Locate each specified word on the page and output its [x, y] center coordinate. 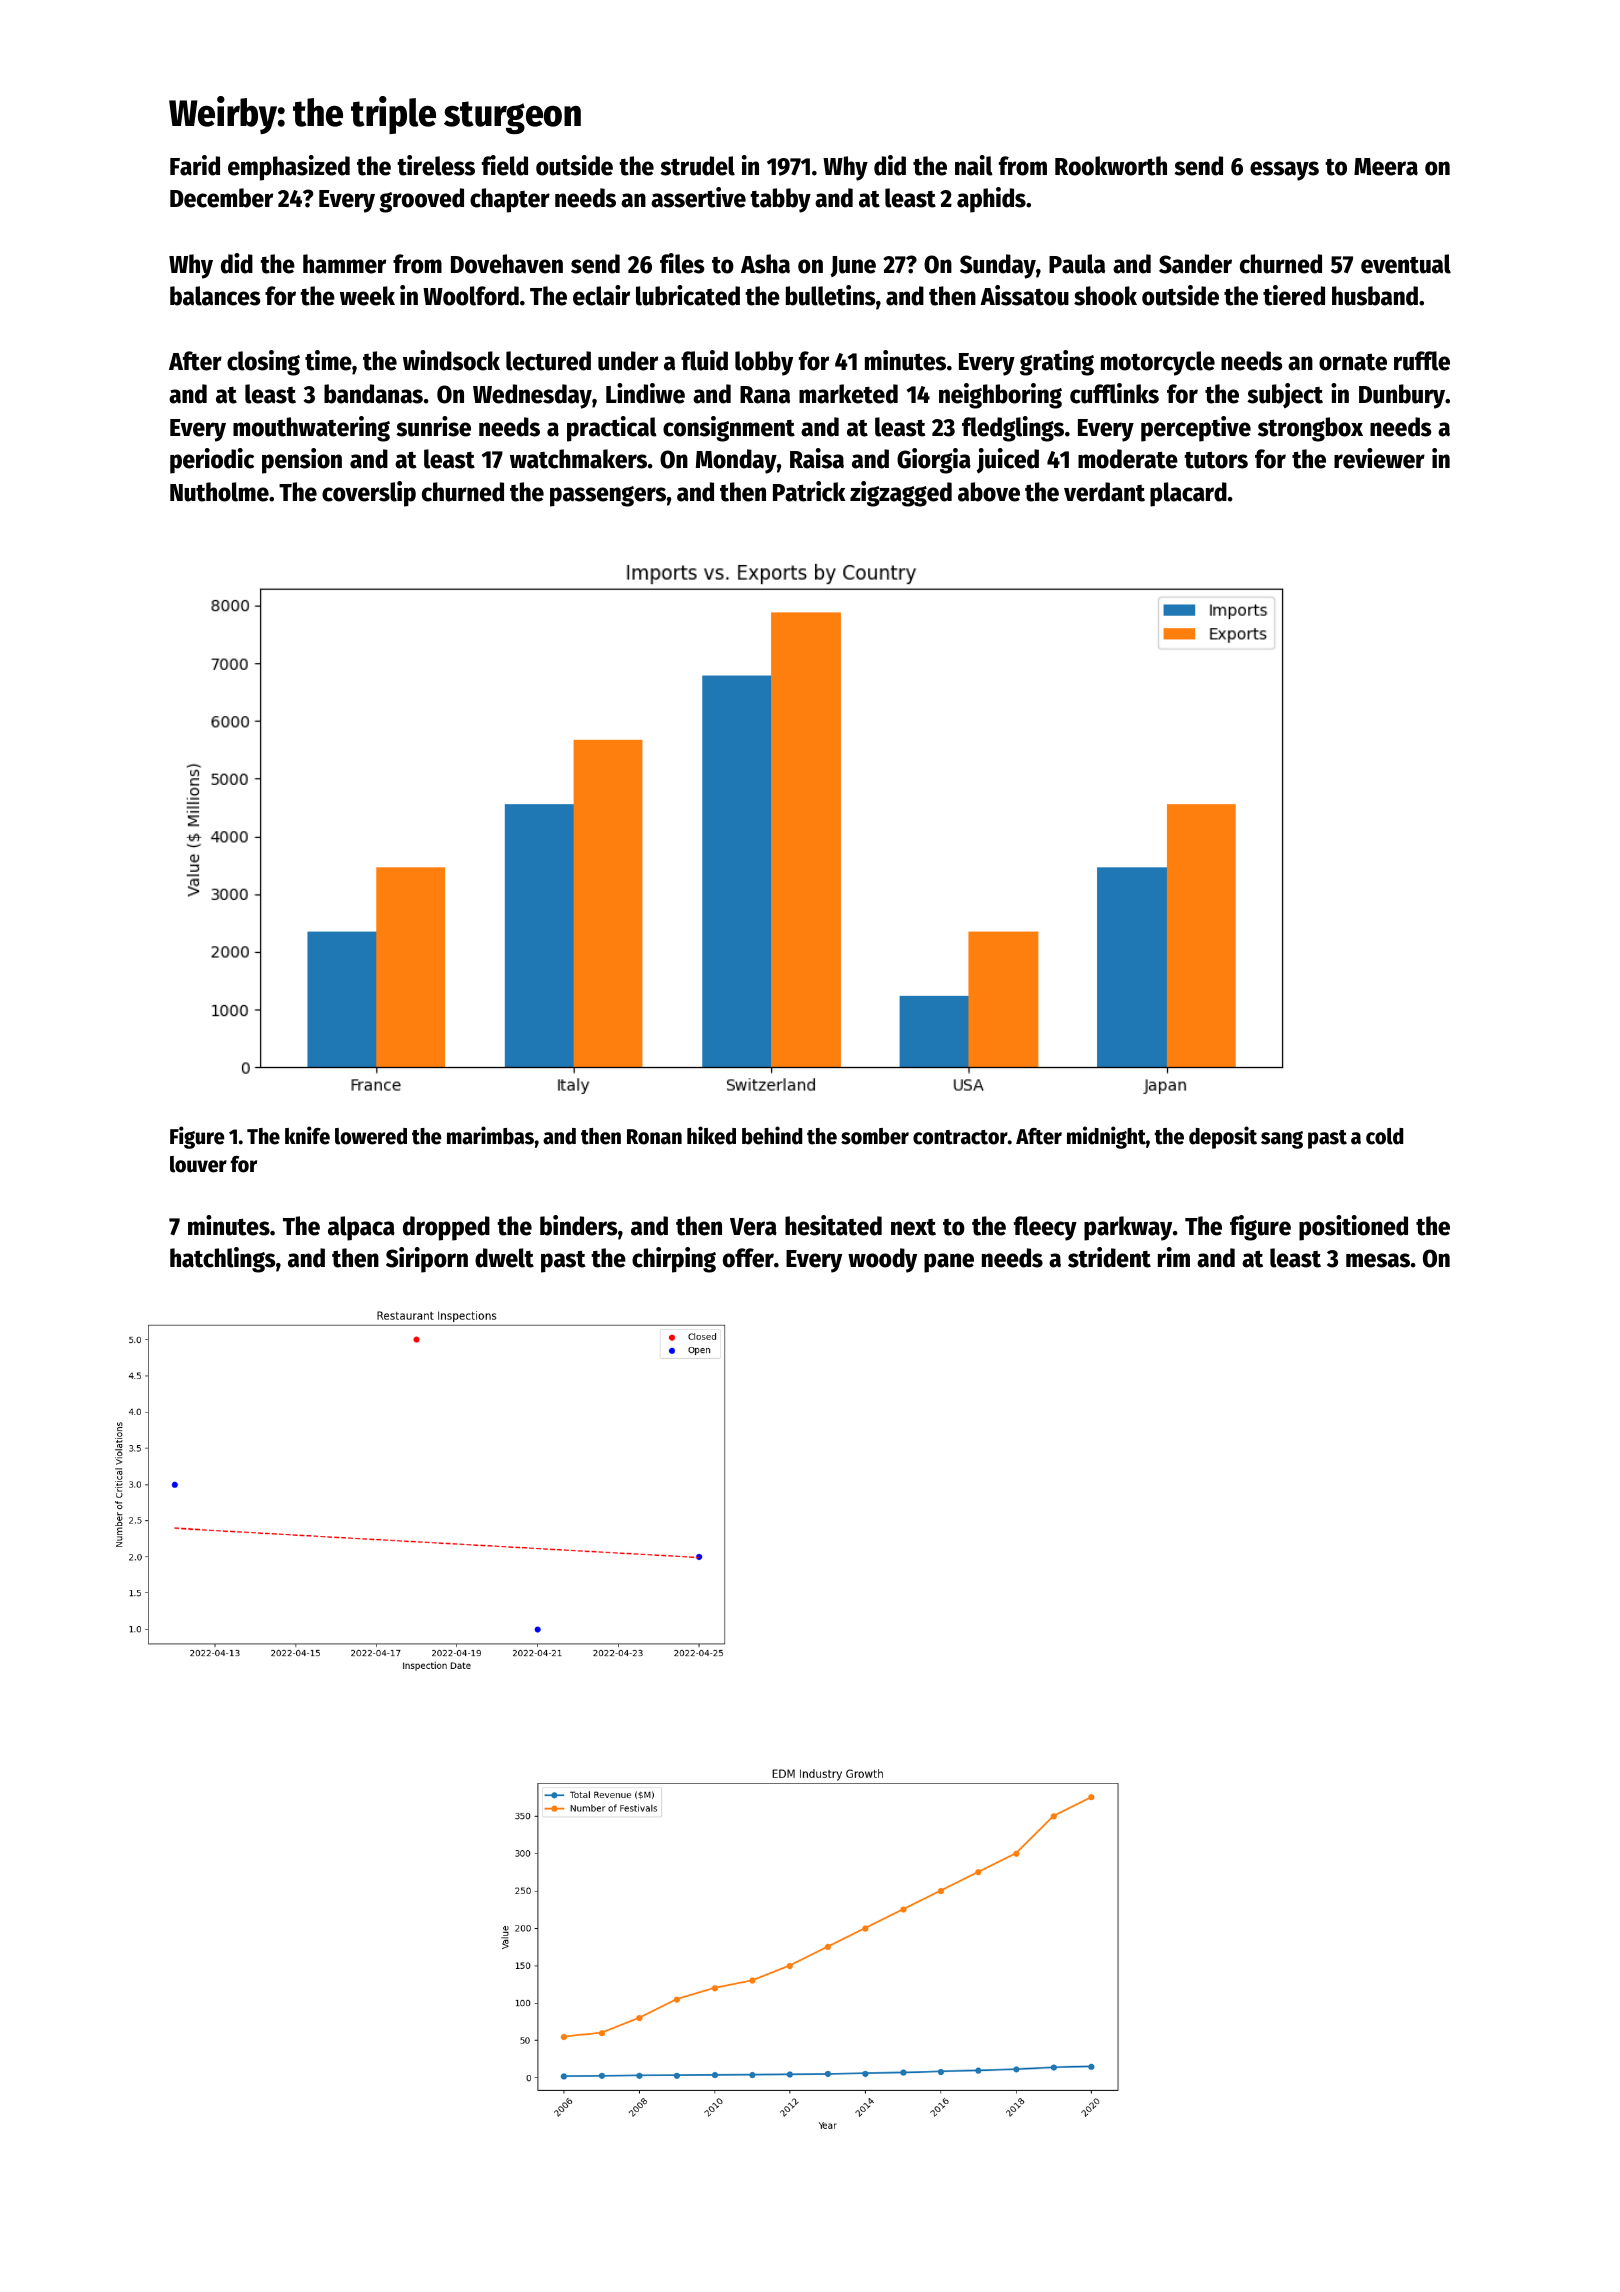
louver [198, 1164]
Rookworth [1111, 166]
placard [1188, 494]
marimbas [490, 1135]
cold [1384, 1136]
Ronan [654, 1137]
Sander [1195, 264]
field [505, 165]
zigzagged [901, 494]
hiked [711, 1135]
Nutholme [219, 492]
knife [307, 1135]
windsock [451, 360]
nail [974, 165]
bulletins [831, 295]
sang [1282, 1140]
